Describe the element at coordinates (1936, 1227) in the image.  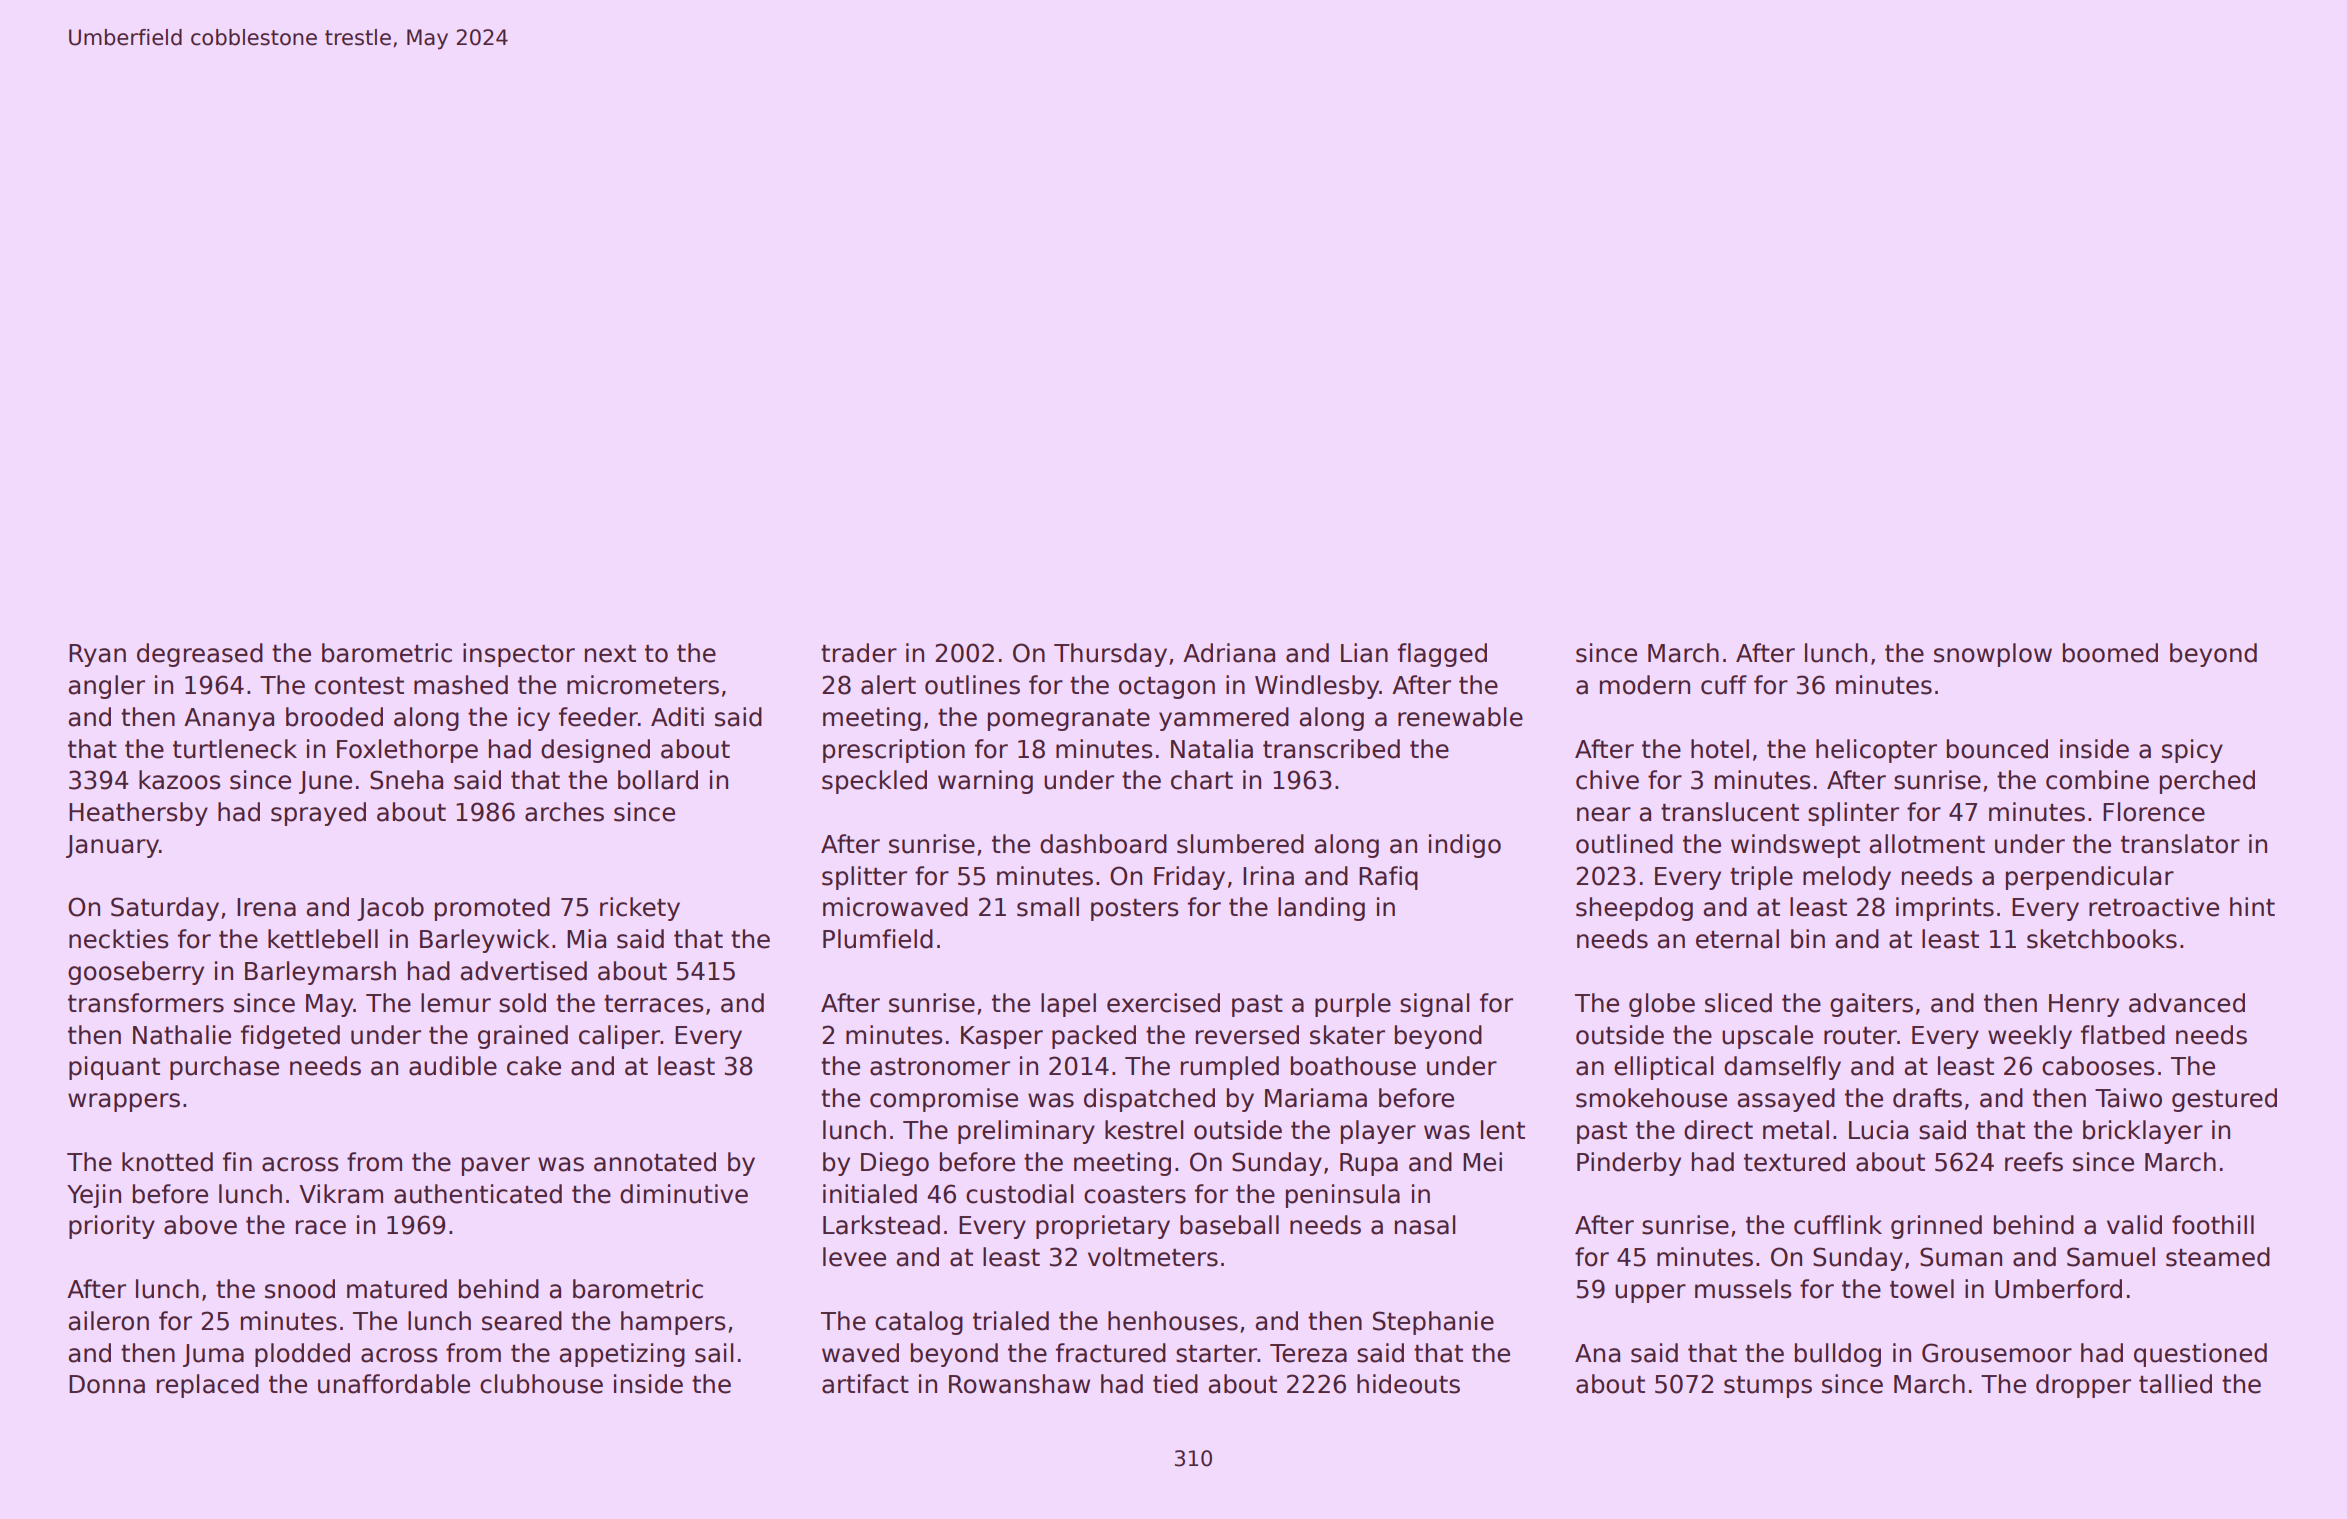
I see `grinned` at that location.
